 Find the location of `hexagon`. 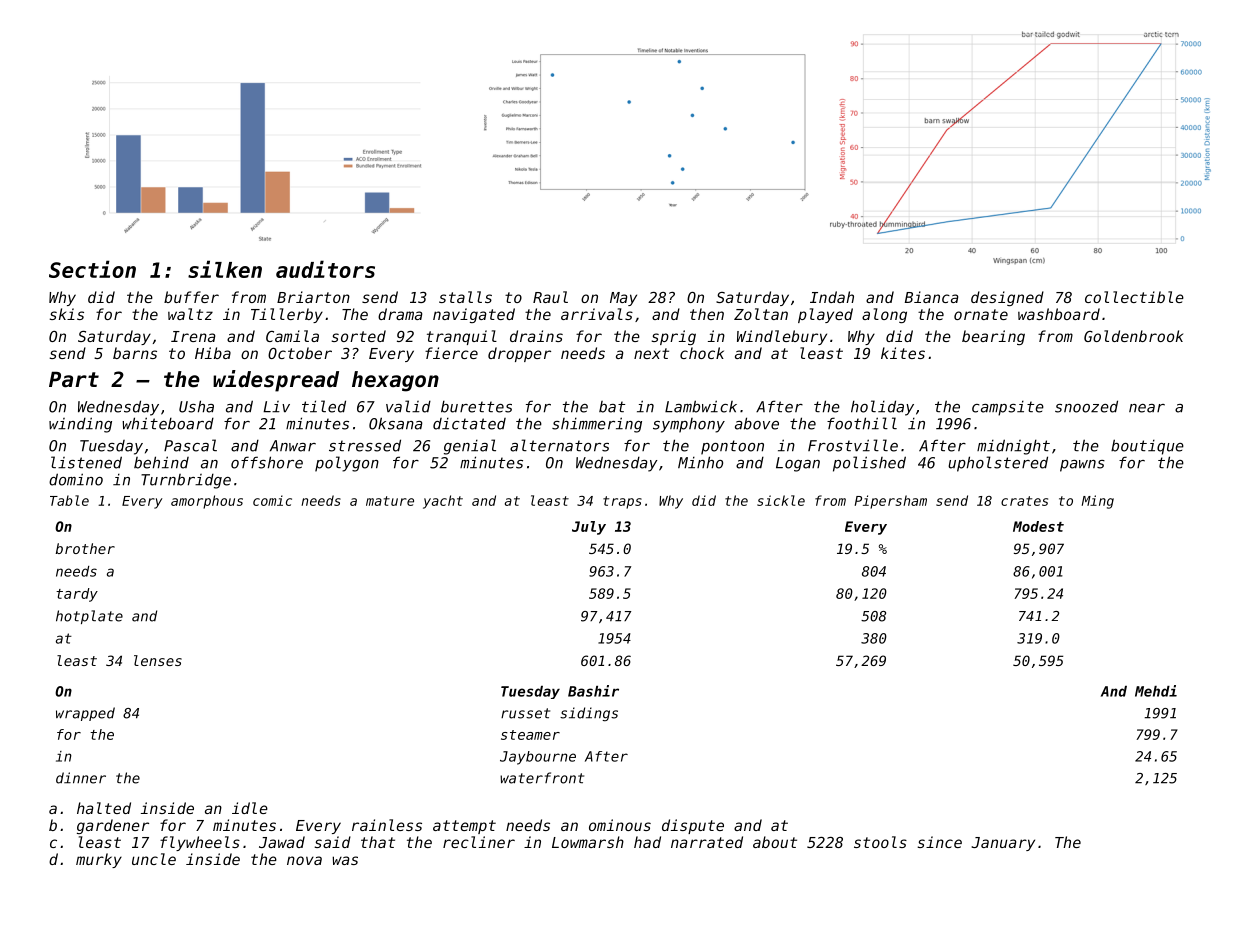

hexagon is located at coordinates (395, 381).
